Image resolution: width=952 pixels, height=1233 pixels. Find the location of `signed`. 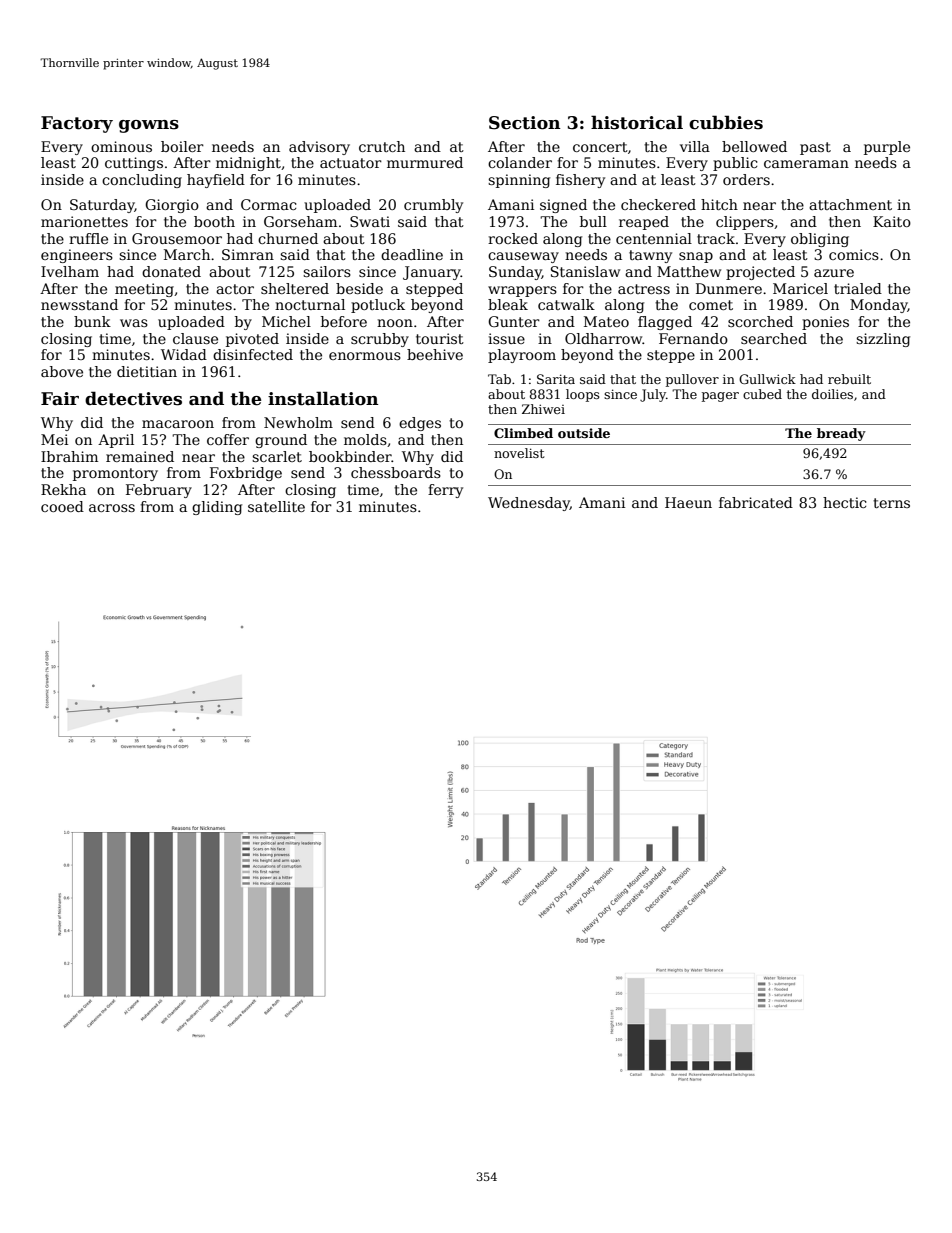

signed is located at coordinates (563, 206).
